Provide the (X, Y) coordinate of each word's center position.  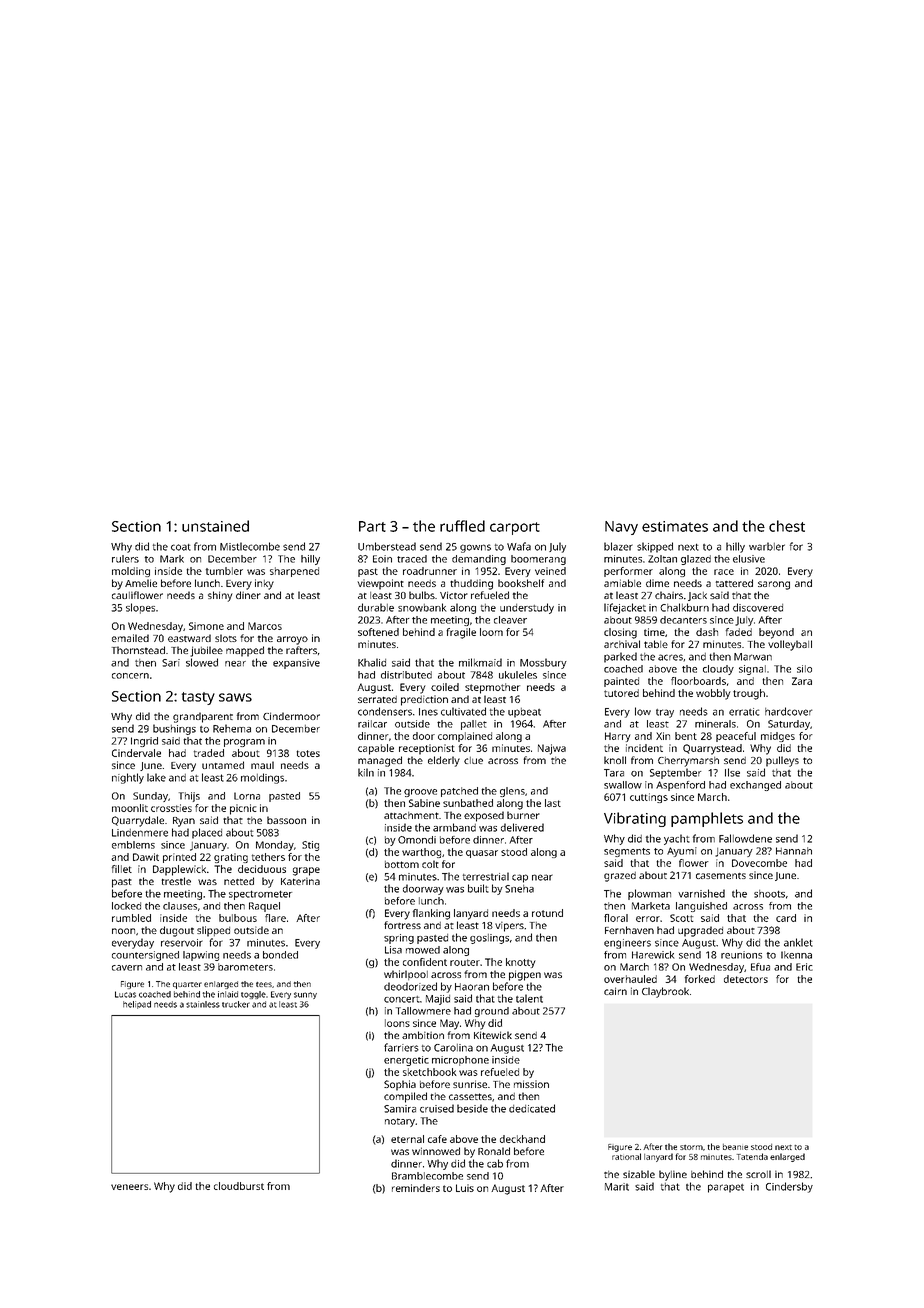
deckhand (522, 1139)
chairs (669, 595)
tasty (198, 698)
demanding (479, 560)
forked (700, 979)
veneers (129, 1187)
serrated (377, 699)
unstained (215, 526)
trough (749, 694)
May (449, 1024)
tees (264, 984)
